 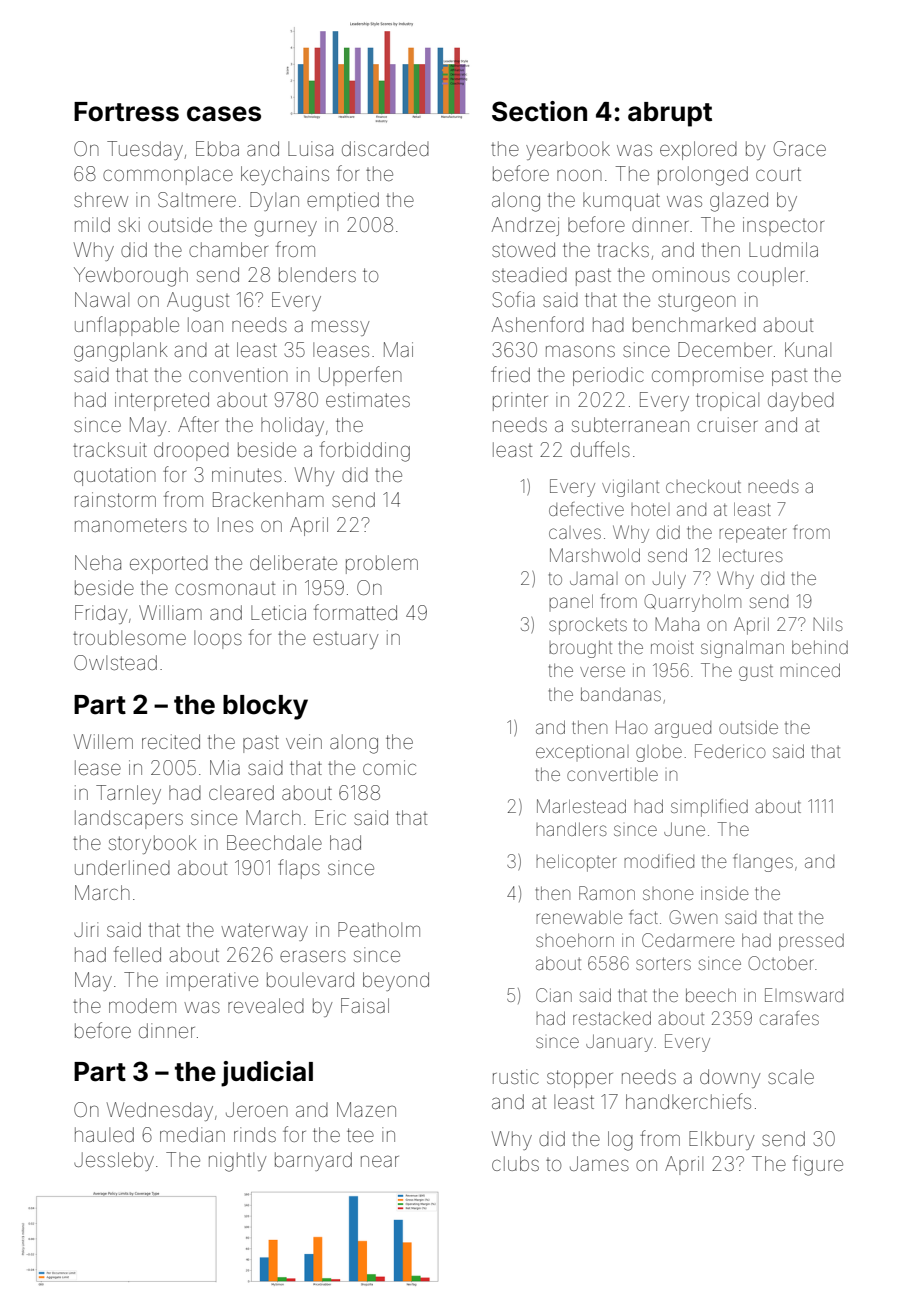 I want to click on rustic, so click(x=516, y=1076).
